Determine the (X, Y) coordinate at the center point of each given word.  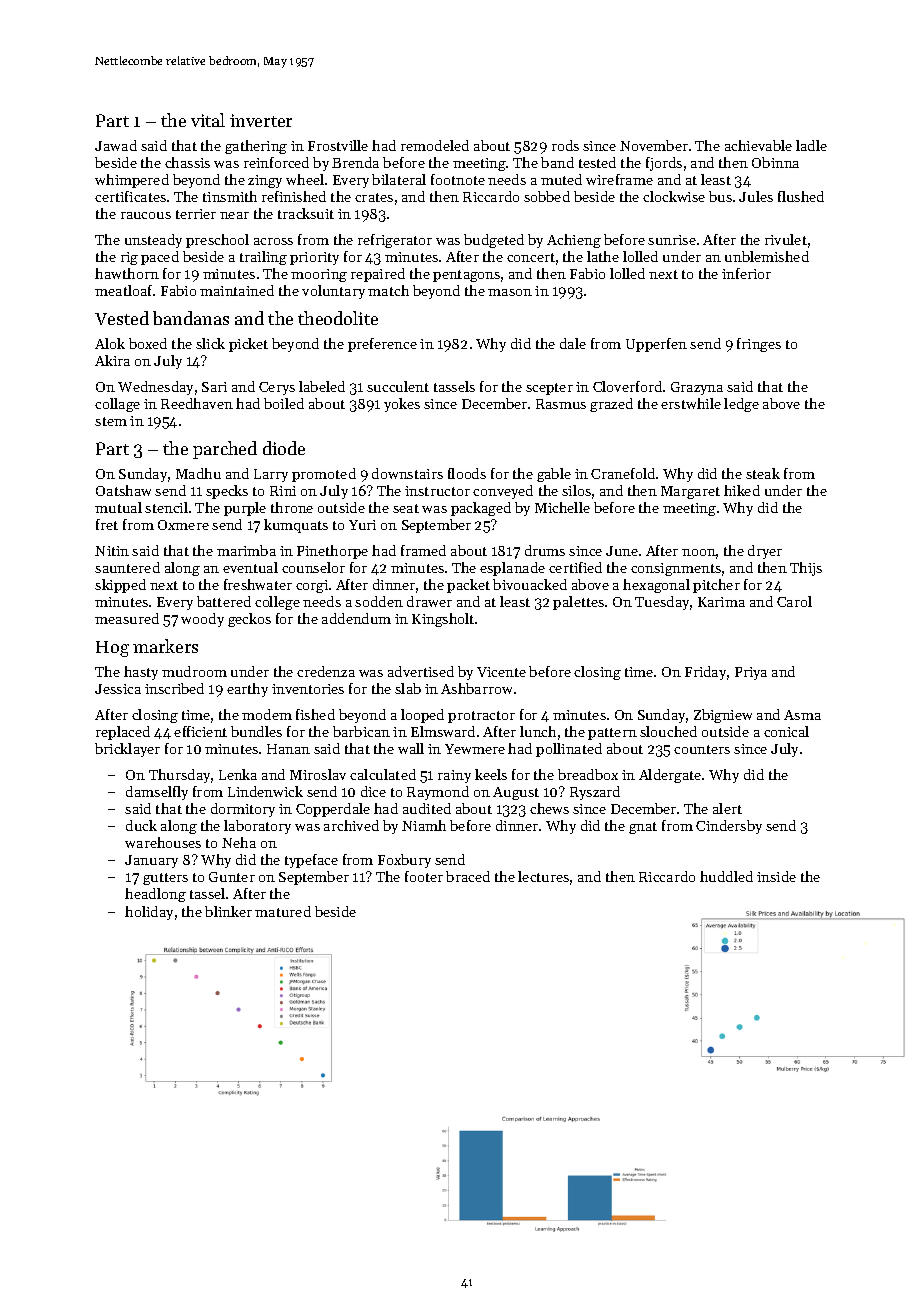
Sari (214, 387)
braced (468, 876)
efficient (200, 731)
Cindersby (729, 827)
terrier (196, 214)
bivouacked (530, 584)
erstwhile (691, 403)
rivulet (786, 239)
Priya (751, 673)
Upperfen (656, 345)
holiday (149, 913)
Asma (802, 715)
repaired (378, 275)
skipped (120, 586)
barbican (361, 731)
